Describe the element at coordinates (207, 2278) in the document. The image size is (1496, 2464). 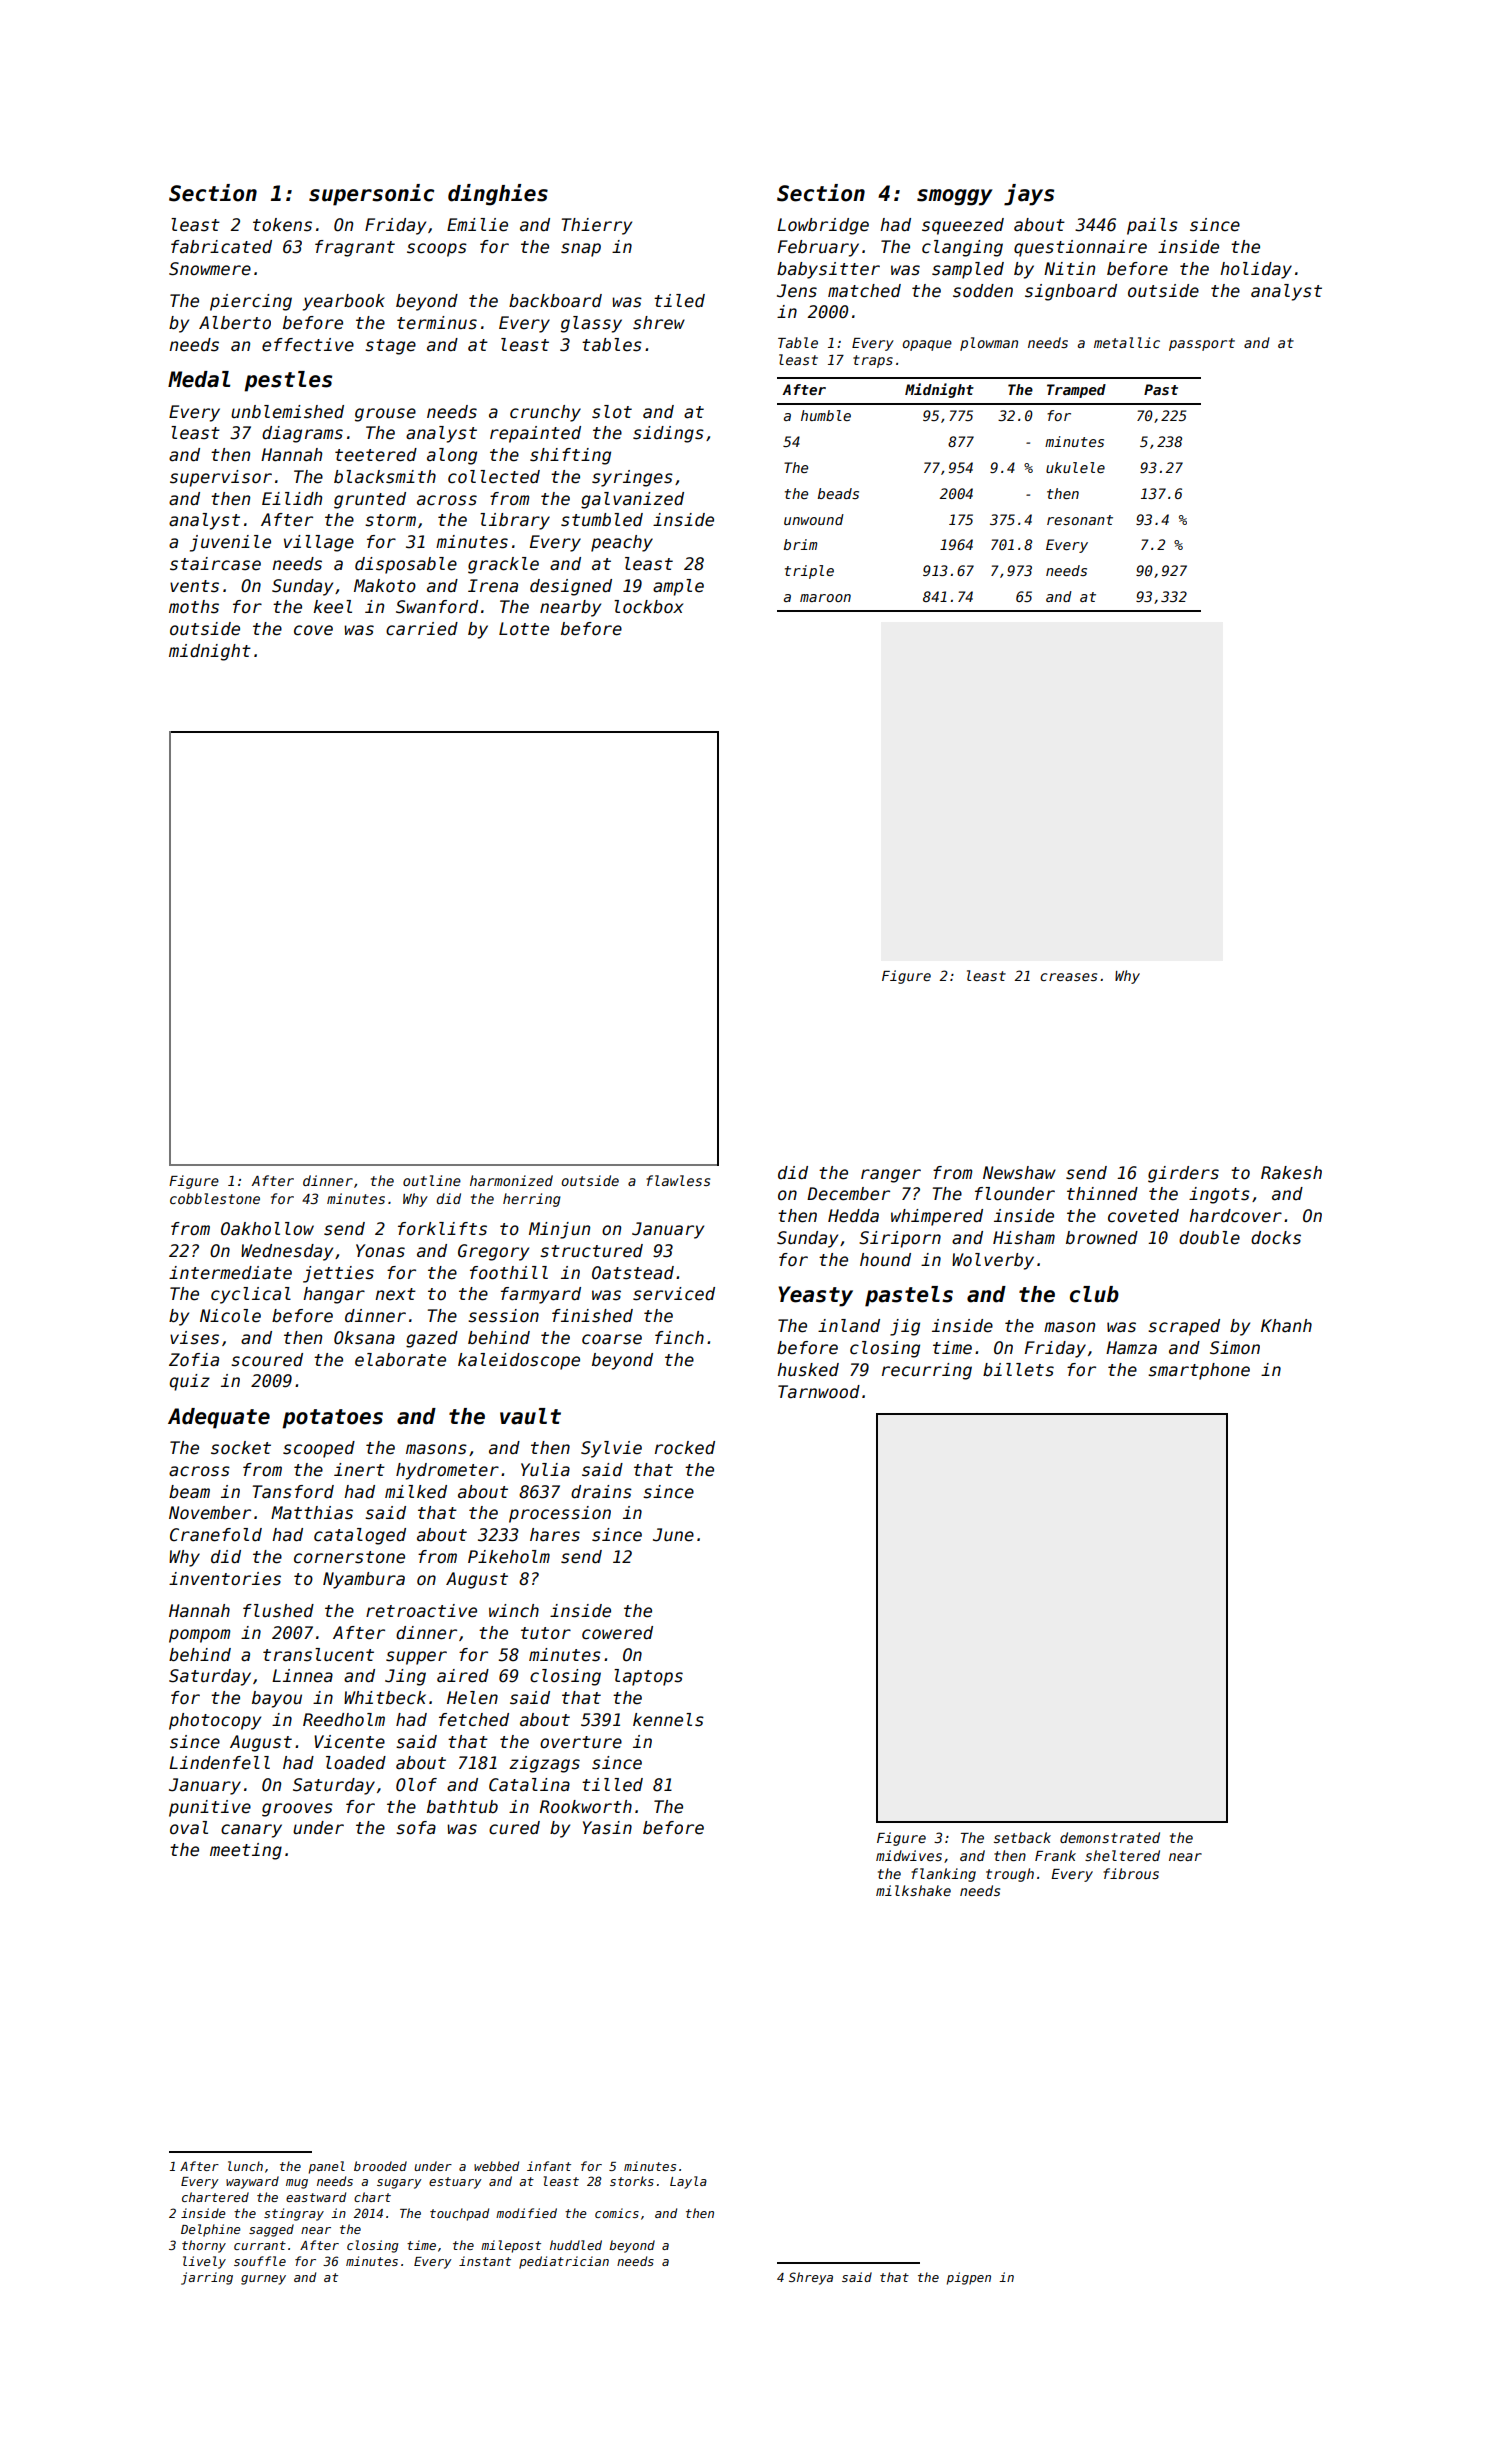
I see `jarring` at that location.
